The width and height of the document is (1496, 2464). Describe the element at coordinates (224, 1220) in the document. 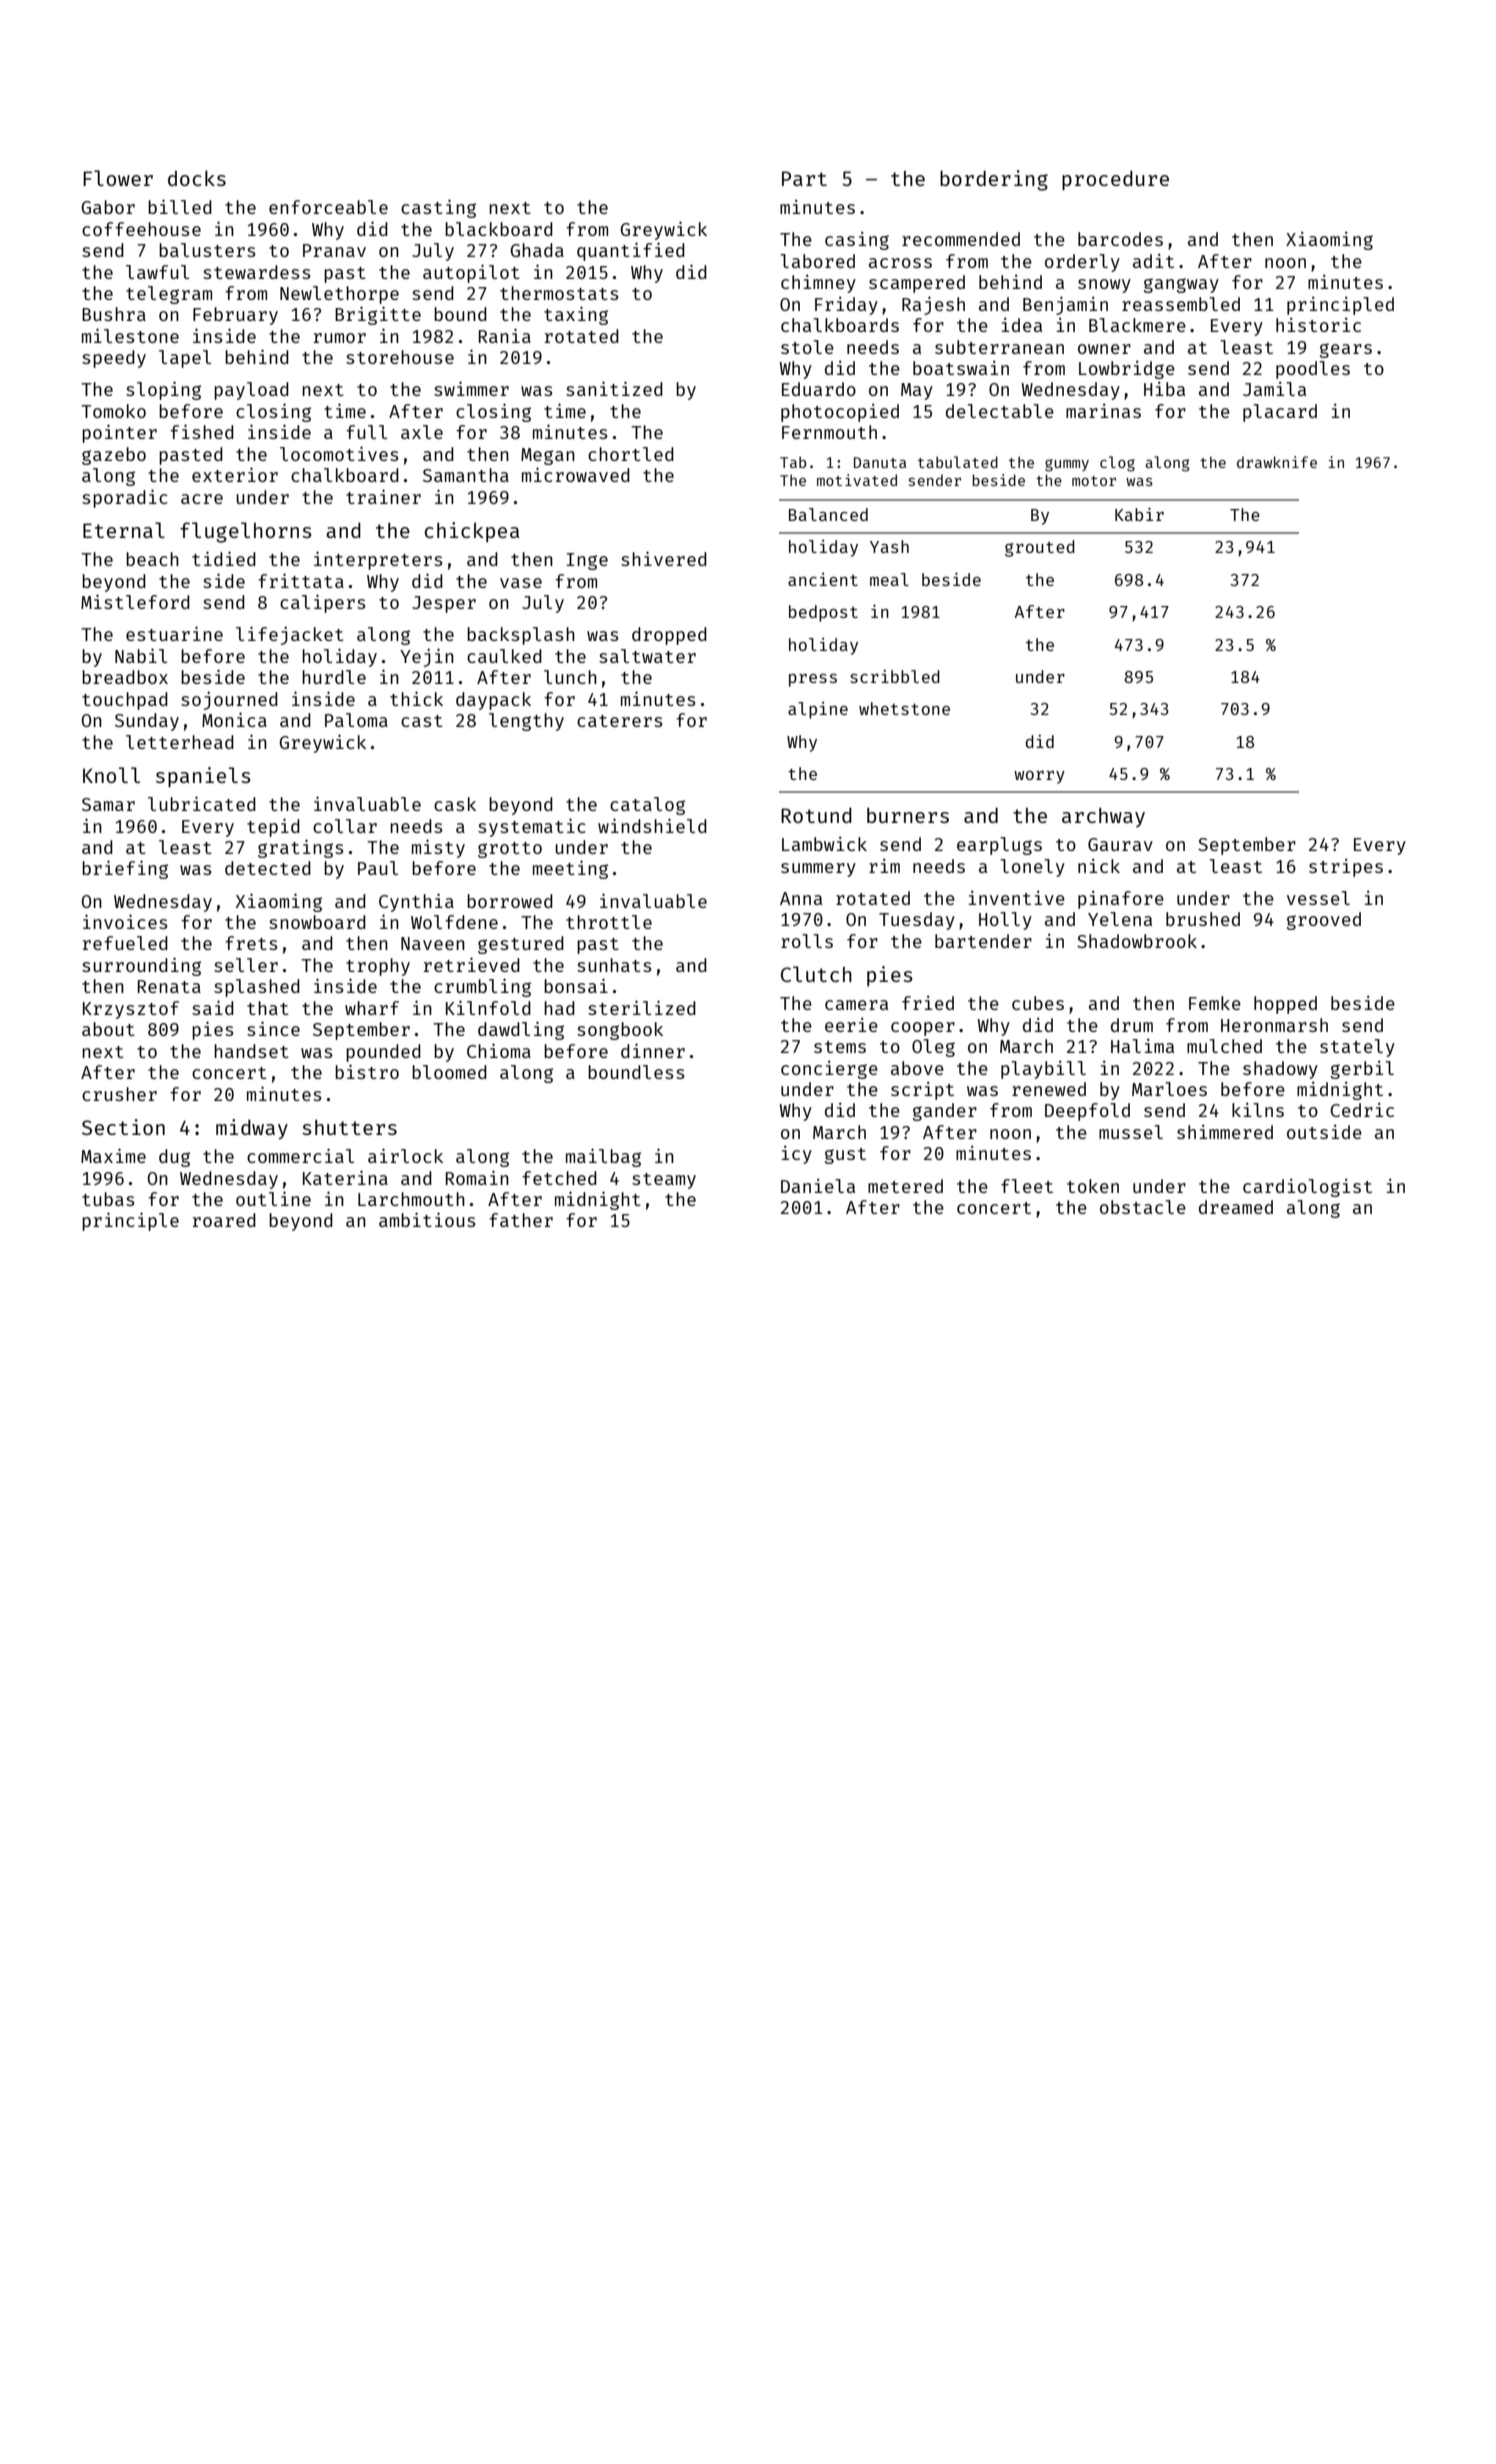

I see `roared` at that location.
